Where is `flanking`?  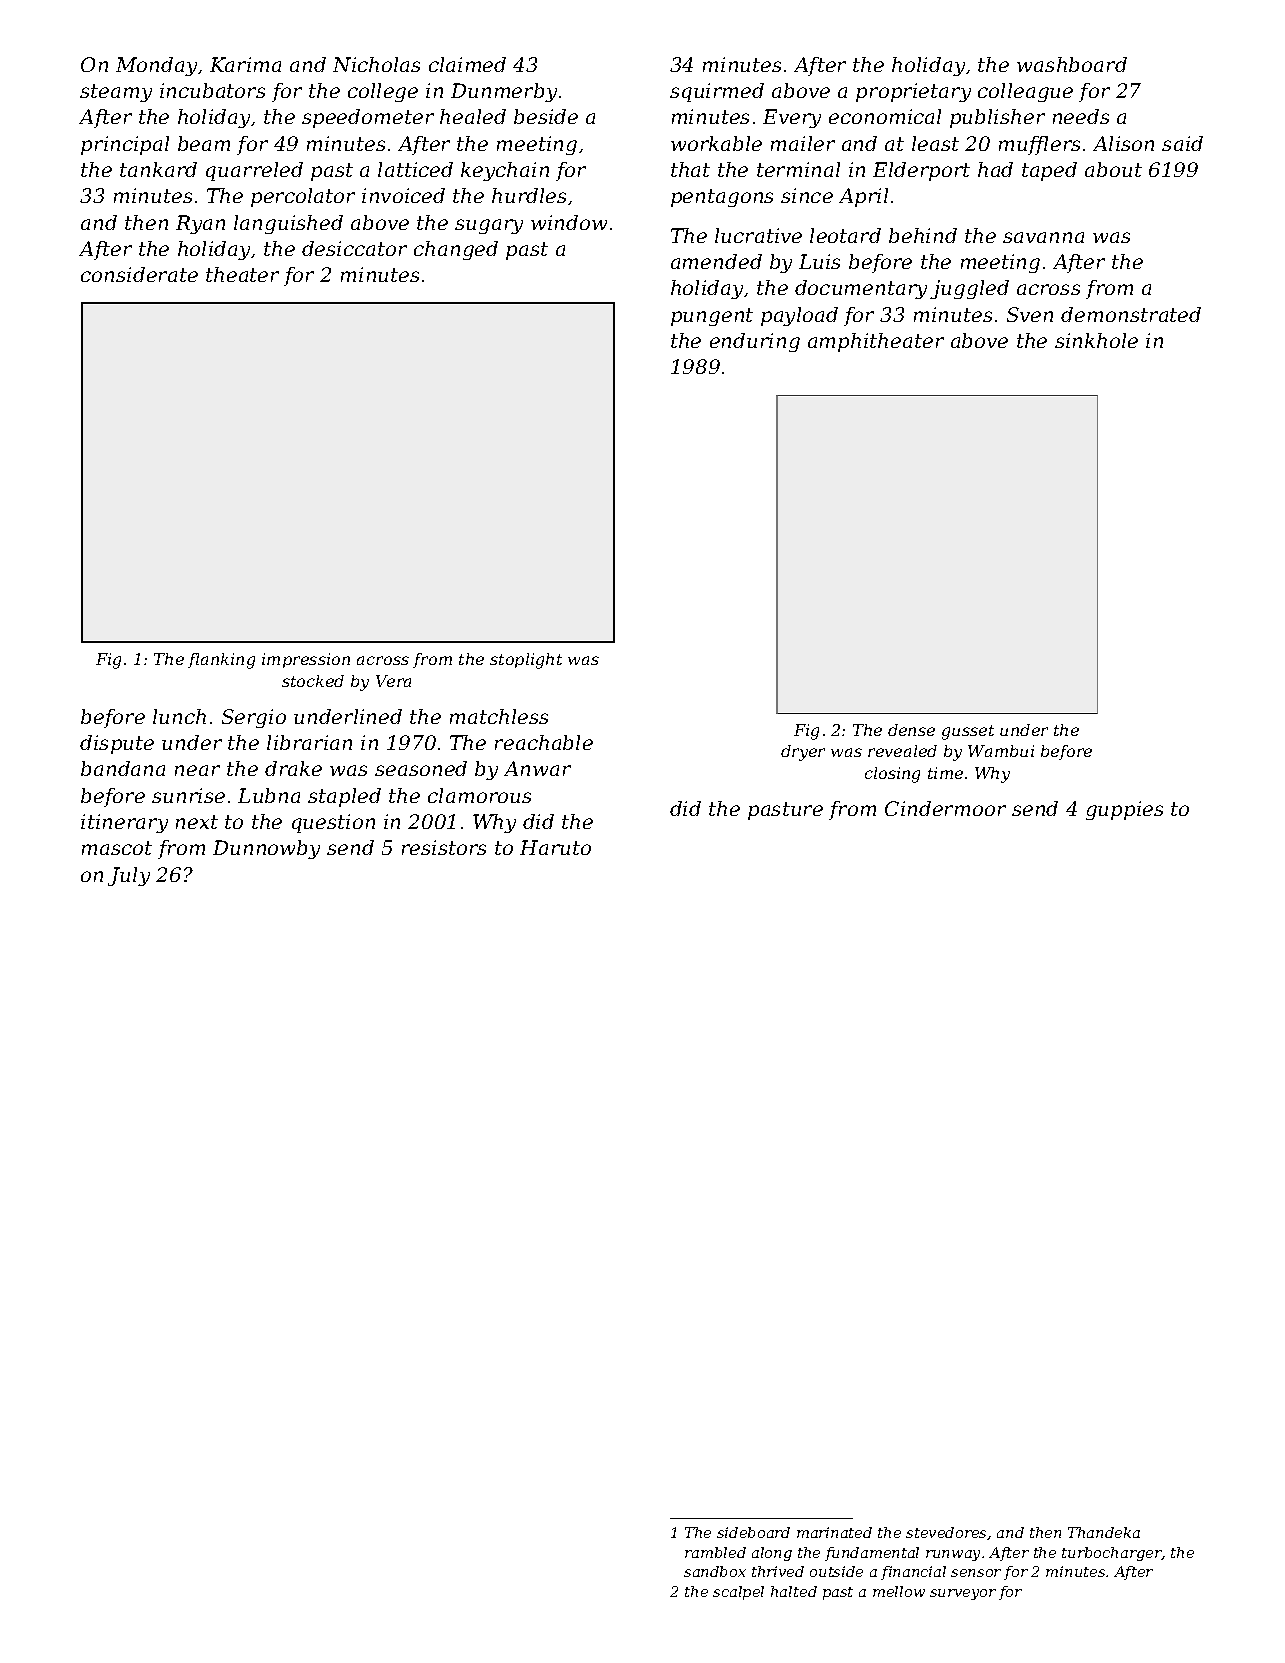
flanking is located at coordinates (221, 661).
